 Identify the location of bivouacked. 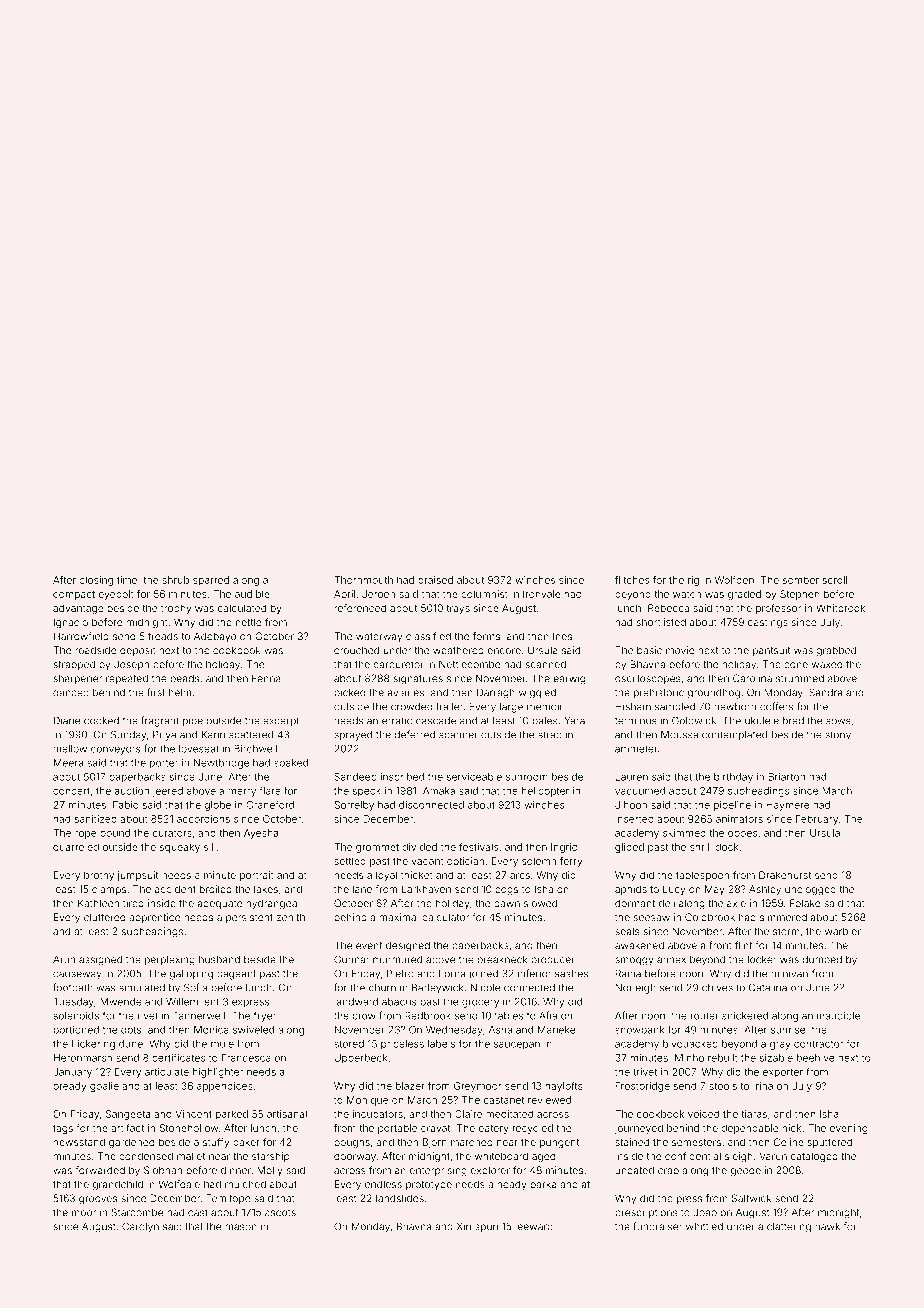
(690, 1044).
